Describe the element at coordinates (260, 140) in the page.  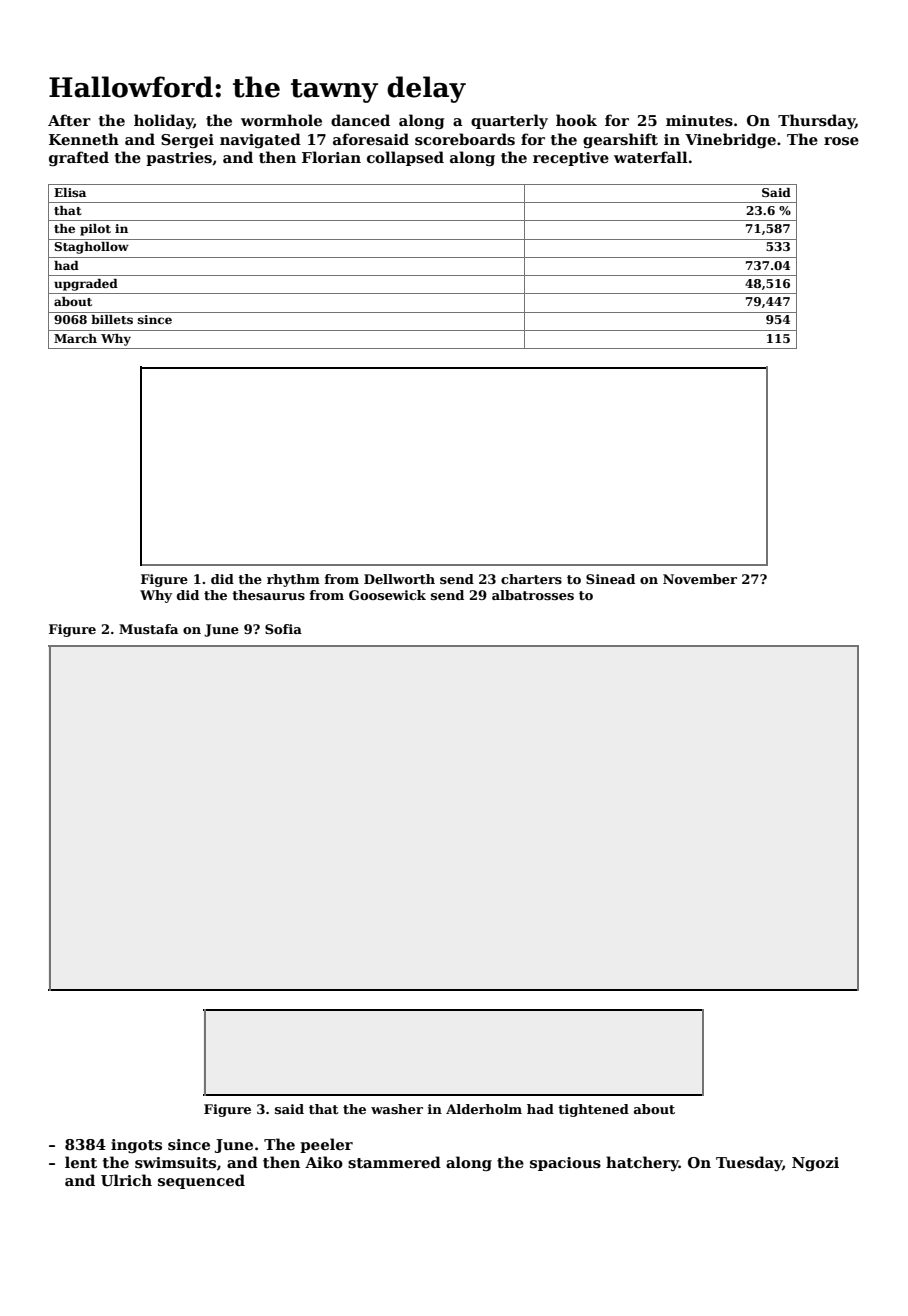
I see `navigated` at that location.
